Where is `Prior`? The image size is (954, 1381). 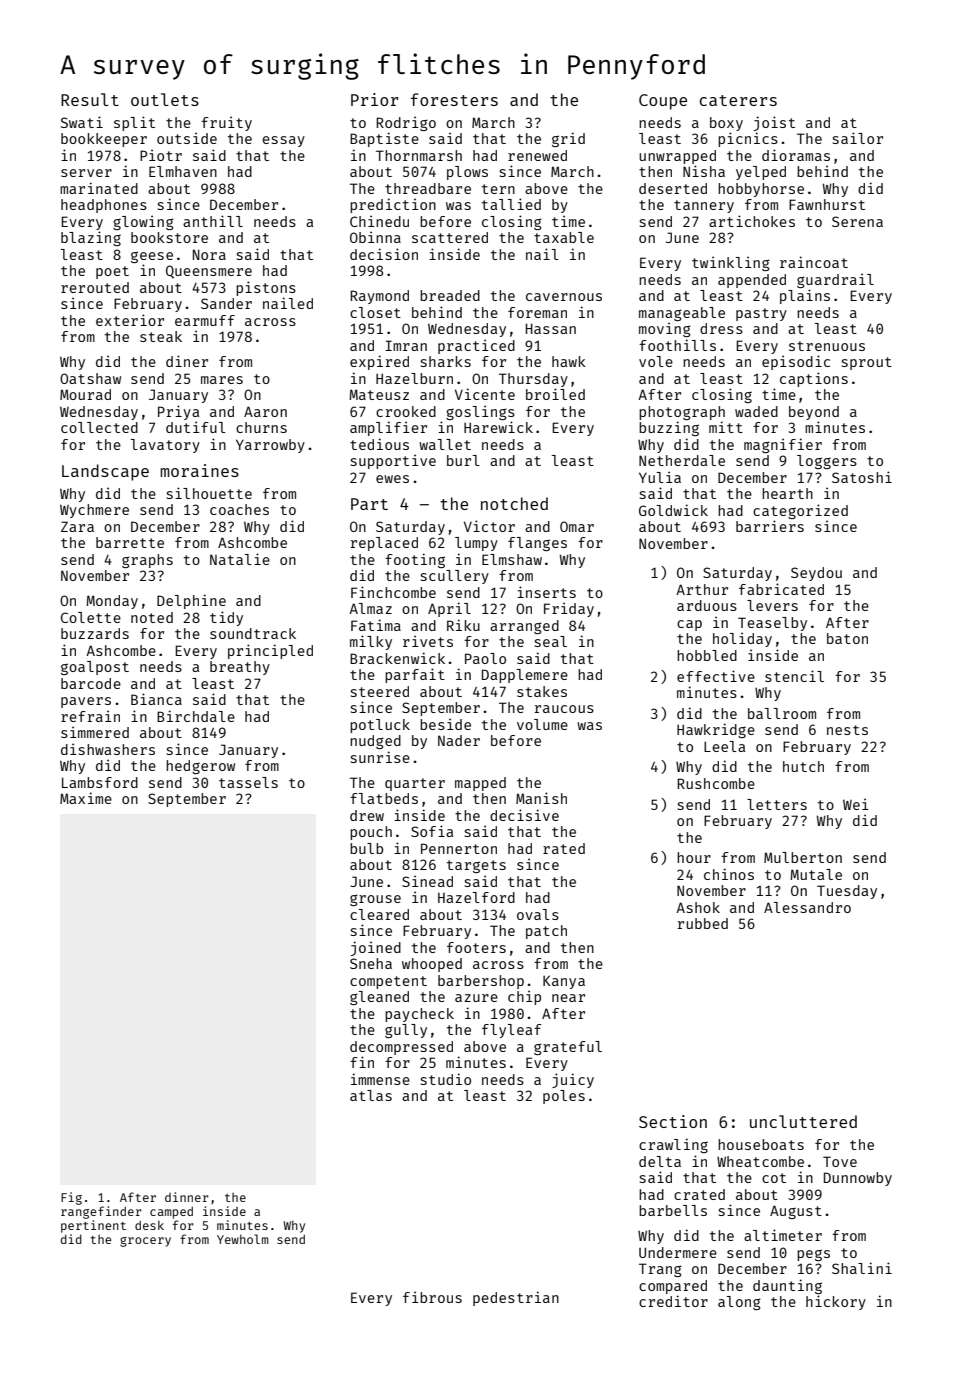 Prior is located at coordinates (374, 99).
